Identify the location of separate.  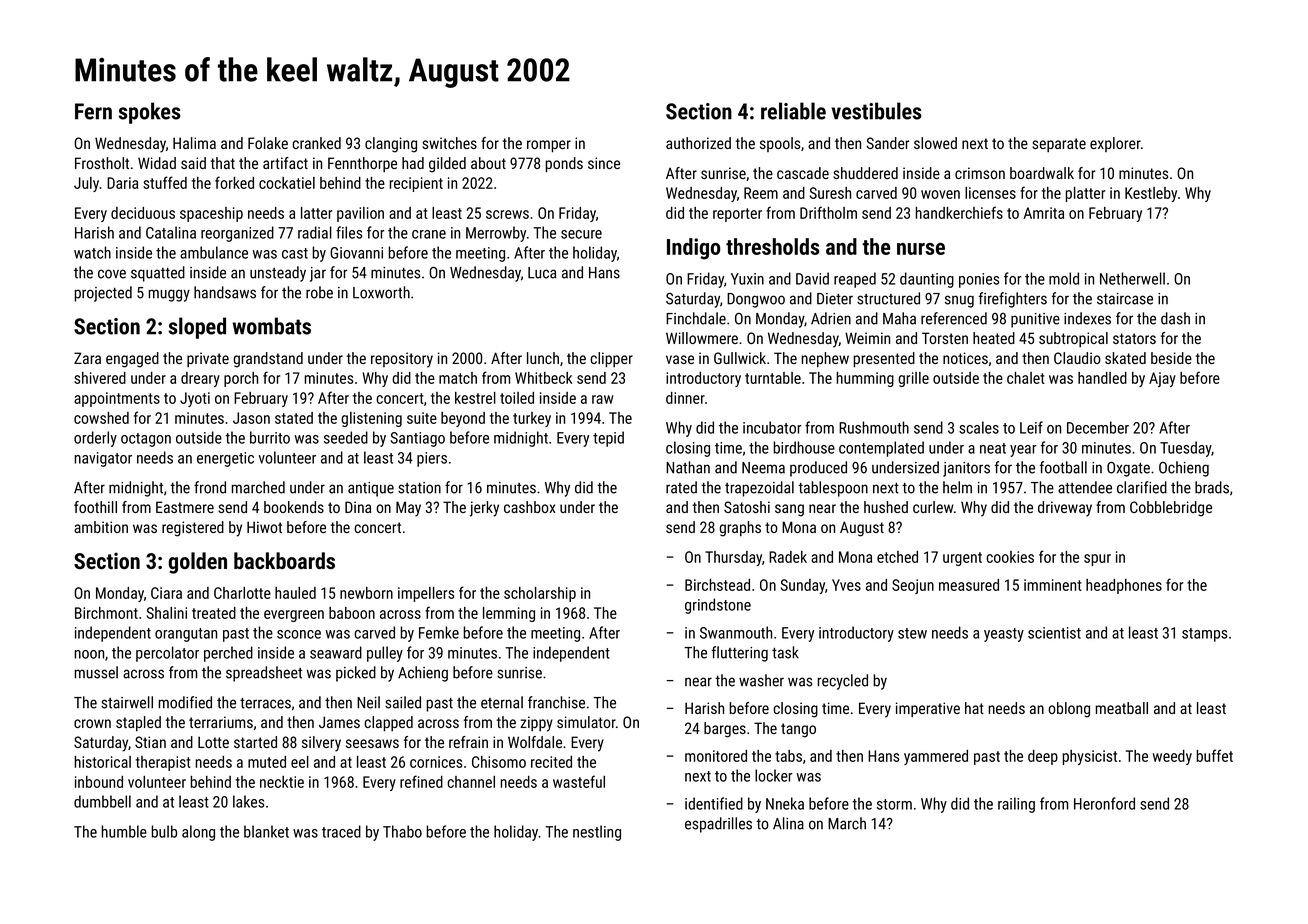
(1059, 145).
